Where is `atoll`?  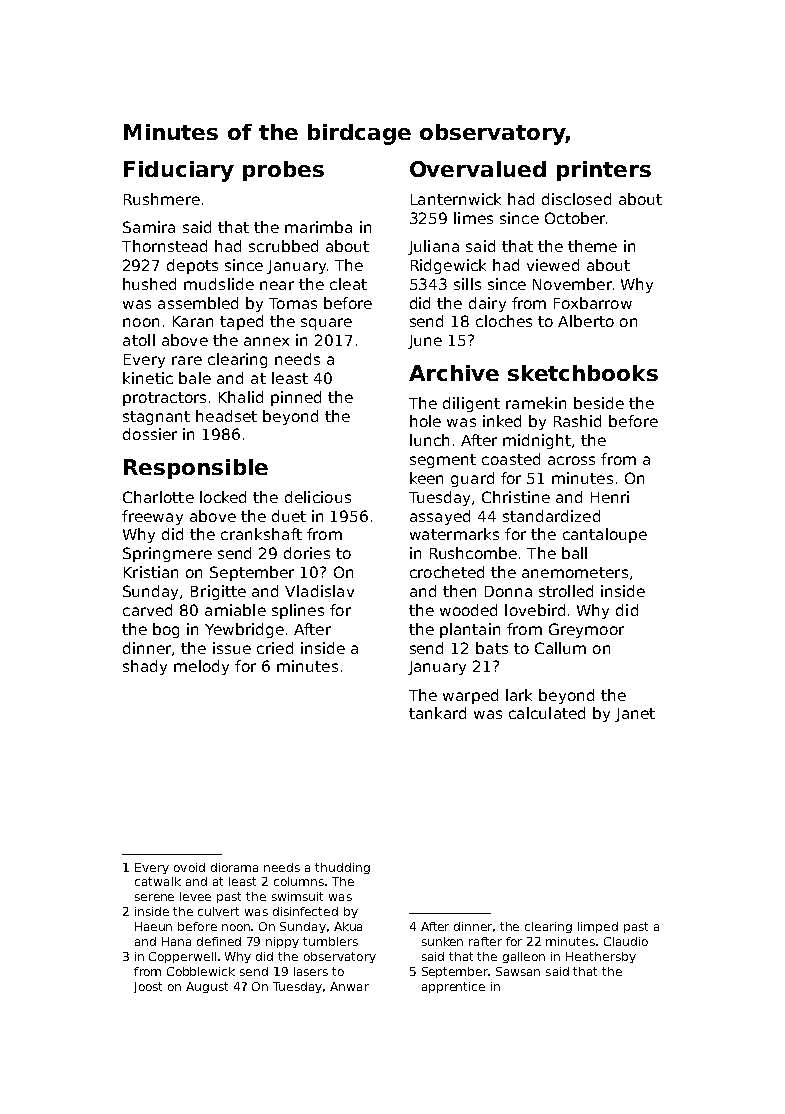 atoll is located at coordinates (139, 340).
